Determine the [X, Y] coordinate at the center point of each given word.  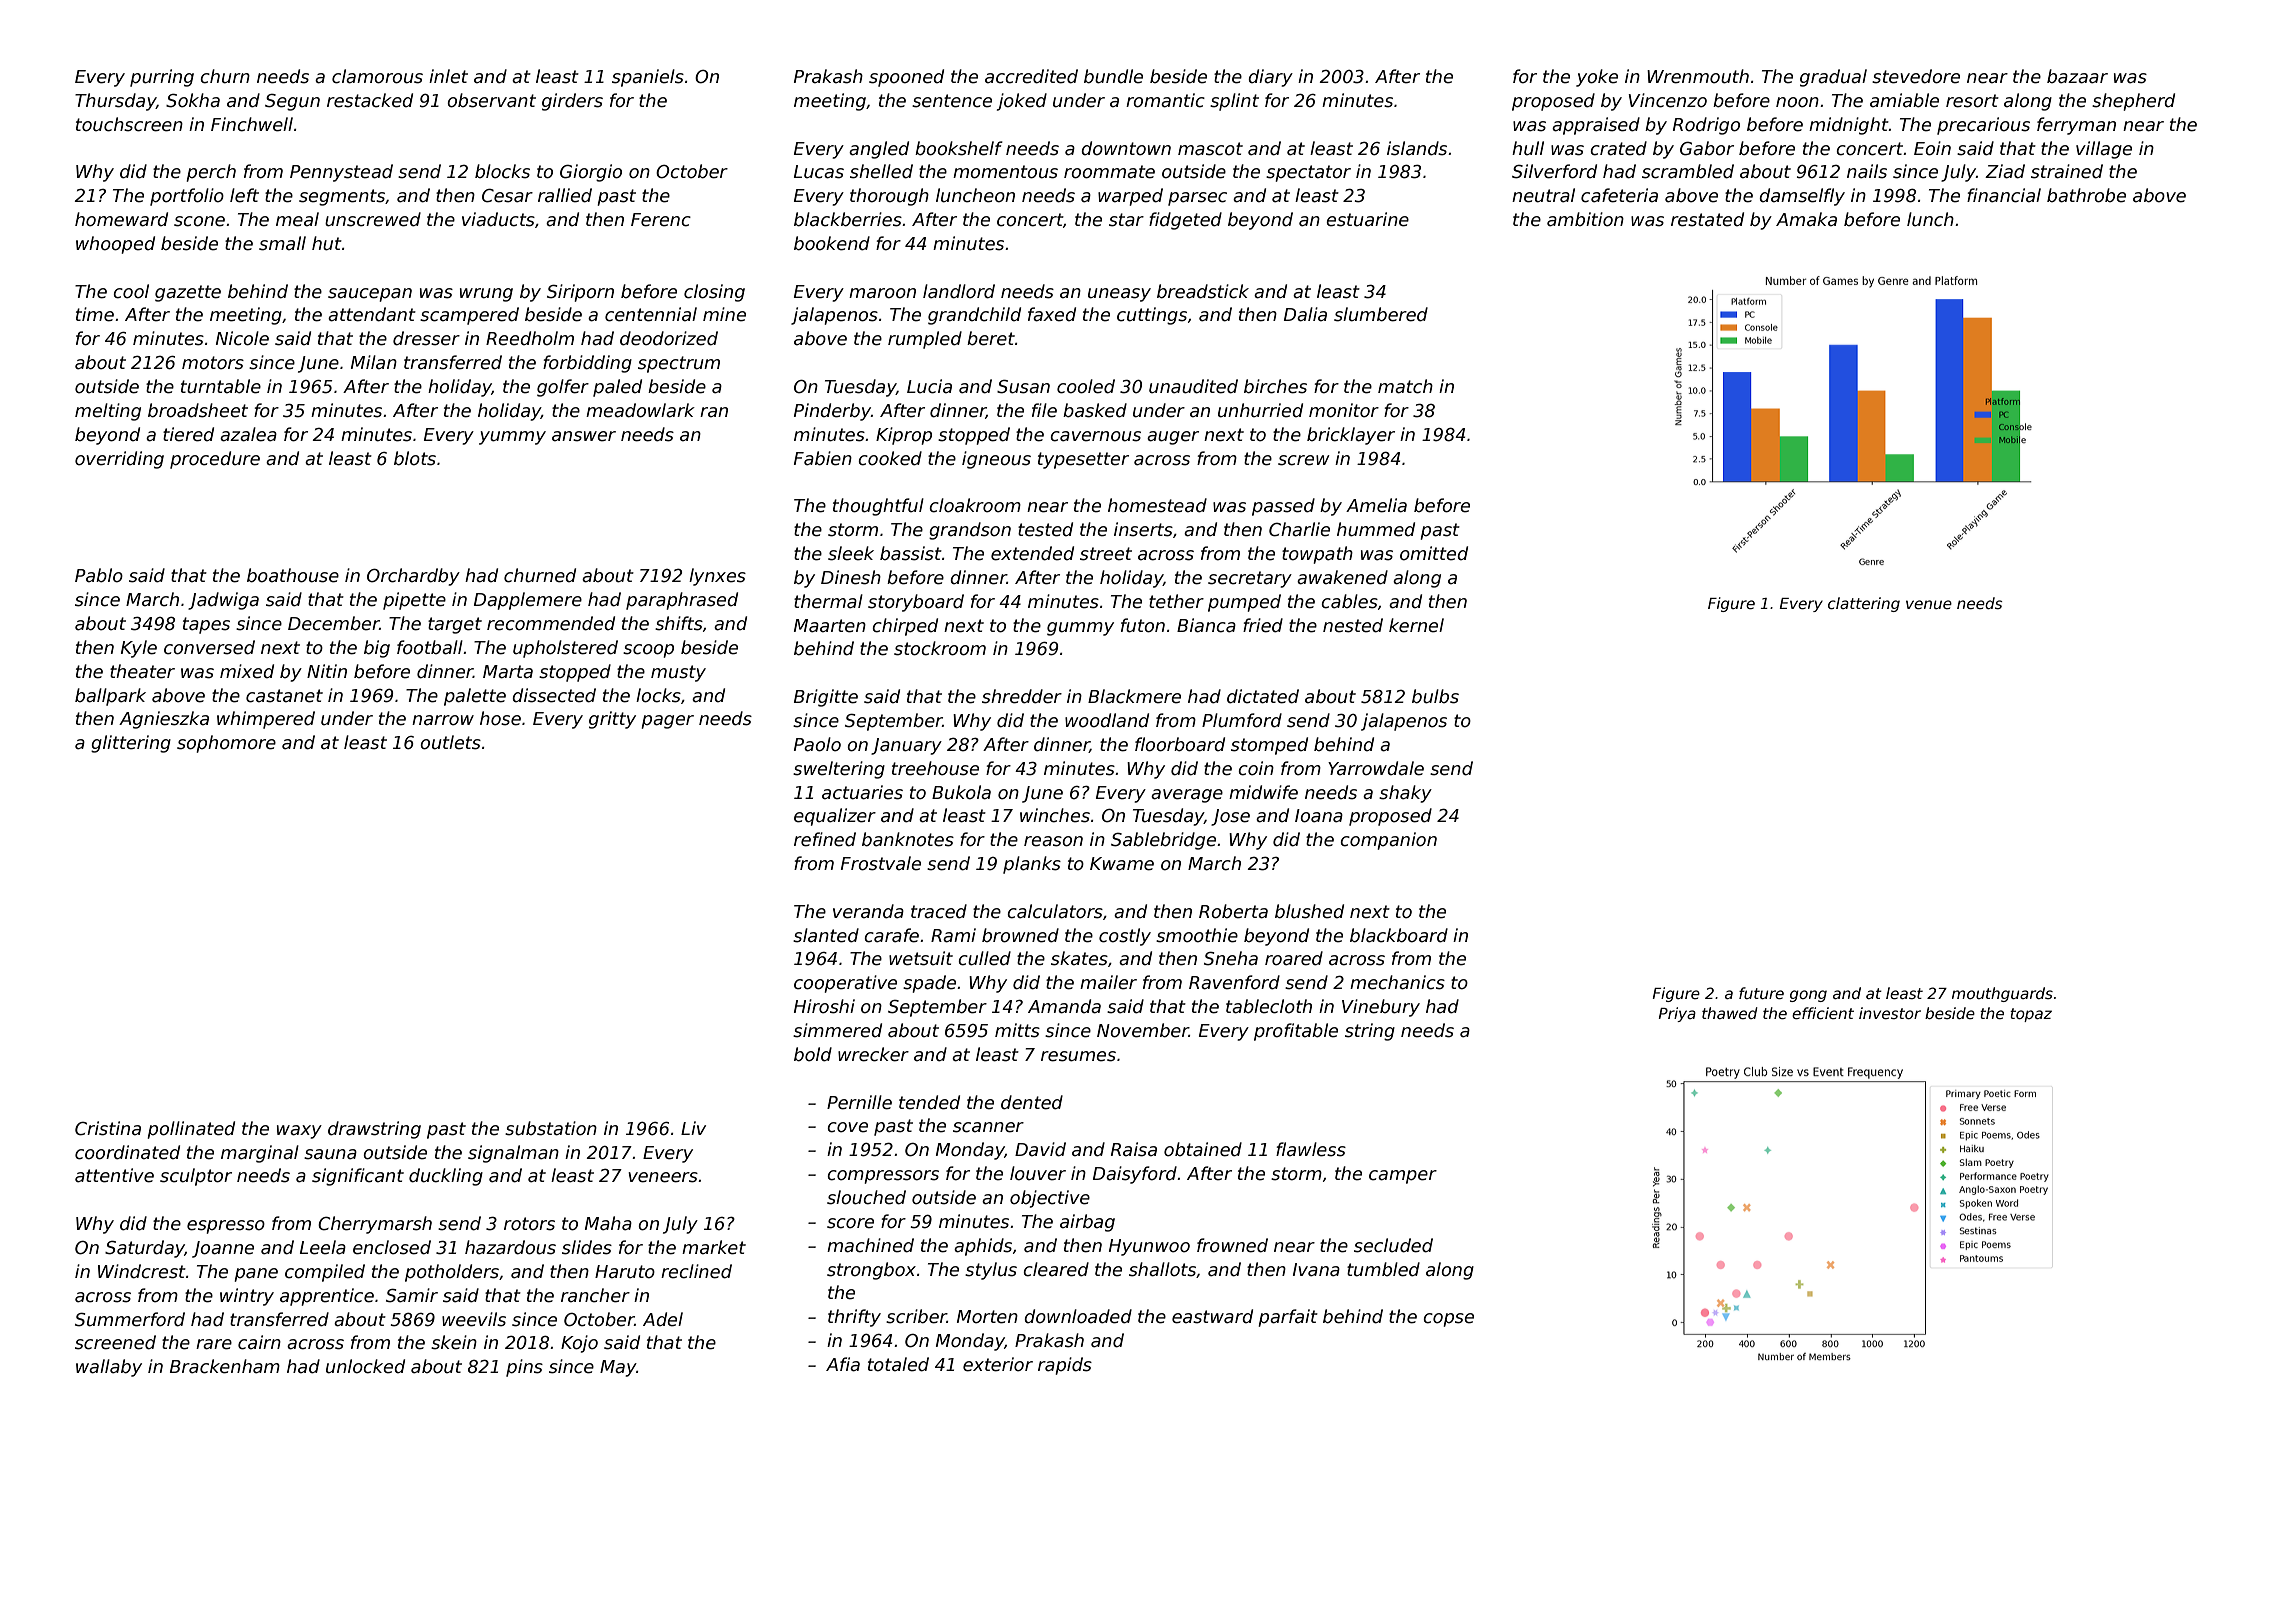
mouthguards [2002, 994]
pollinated [191, 1130]
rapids [1065, 1366]
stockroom [940, 648]
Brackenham [225, 1366]
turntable [221, 386]
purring [162, 78]
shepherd [2133, 102]
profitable [1296, 1032]
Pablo [99, 575]
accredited [1031, 76]
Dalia [1305, 314]
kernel [1416, 625]
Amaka [1806, 219]
